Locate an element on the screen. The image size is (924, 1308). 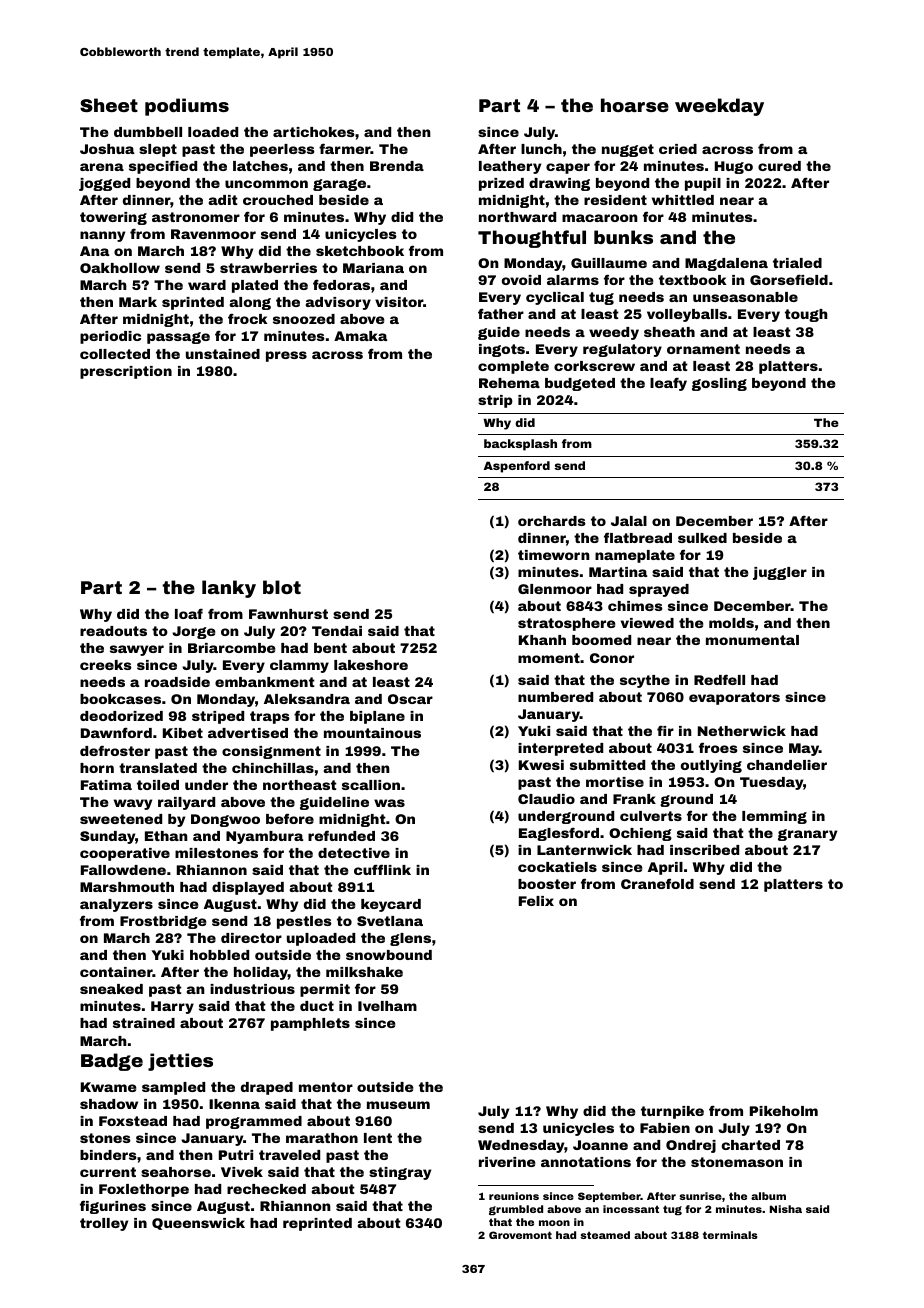
gosling is located at coordinates (719, 384).
